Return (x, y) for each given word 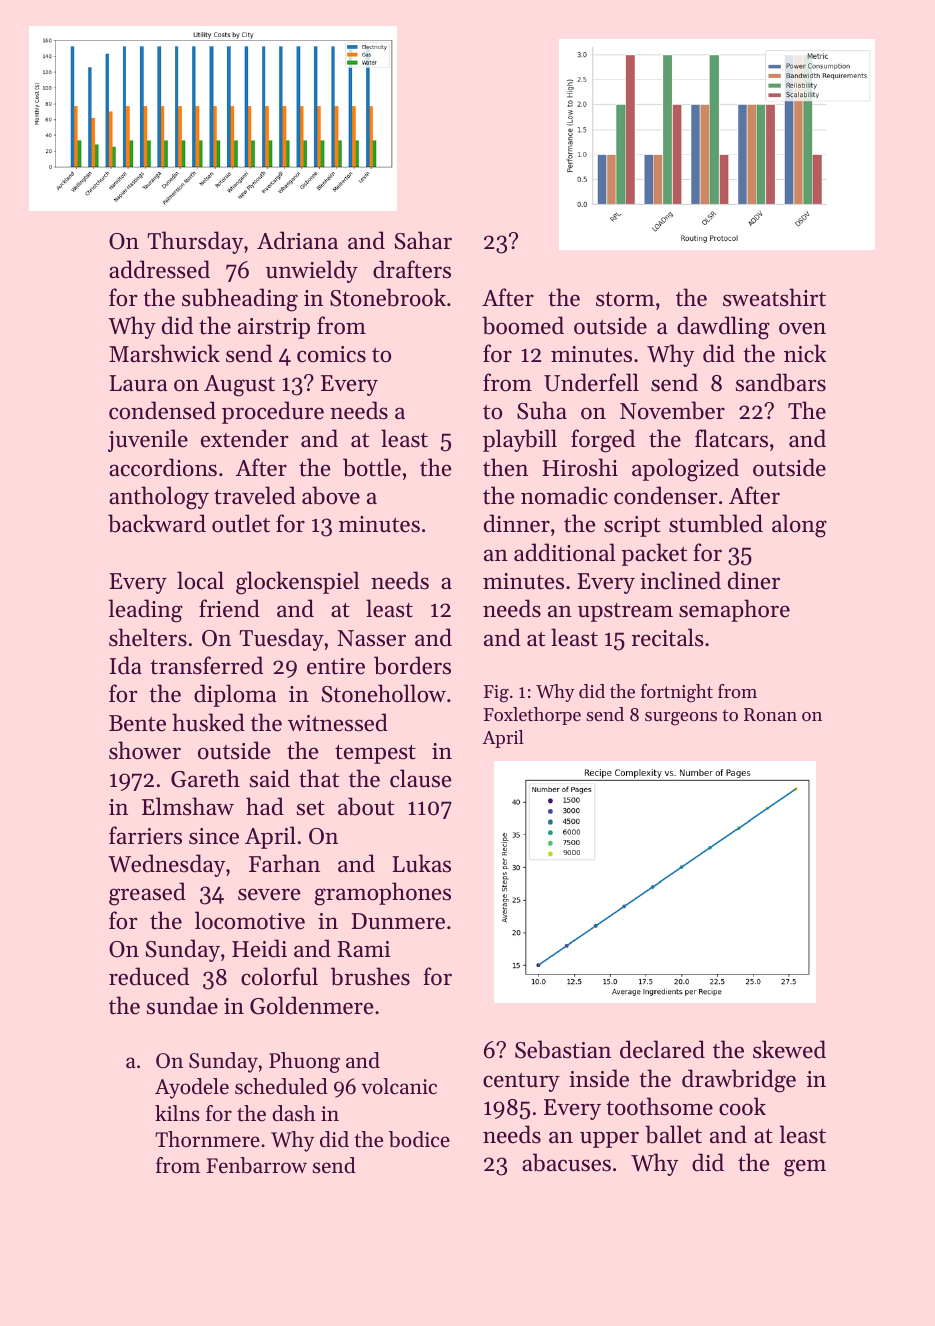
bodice (419, 1139)
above (331, 495)
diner (754, 580)
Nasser (371, 638)
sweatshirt (774, 297)
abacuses (566, 1162)
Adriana (297, 240)
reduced (149, 976)
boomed (523, 325)
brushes (370, 976)
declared (662, 1049)
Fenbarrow (256, 1165)
